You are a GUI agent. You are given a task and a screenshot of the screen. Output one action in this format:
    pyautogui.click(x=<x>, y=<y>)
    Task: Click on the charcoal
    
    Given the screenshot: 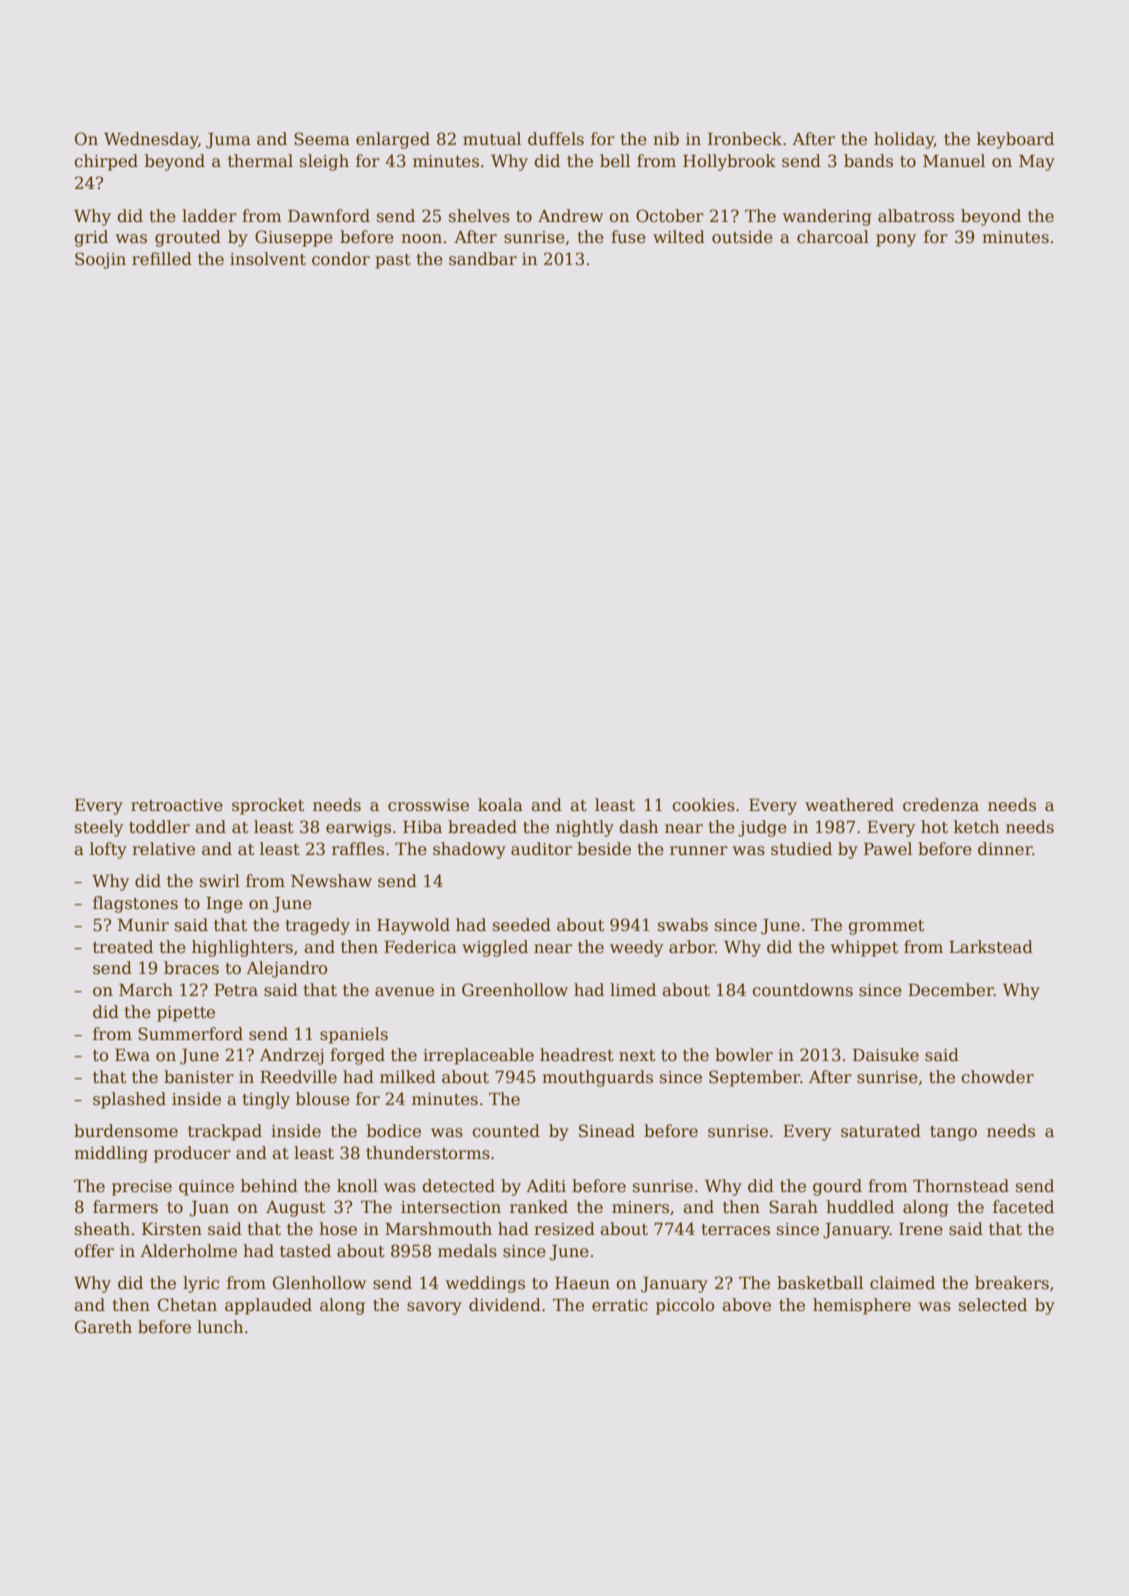 What is the action you would take?
    pyautogui.click(x=833, y=237)
